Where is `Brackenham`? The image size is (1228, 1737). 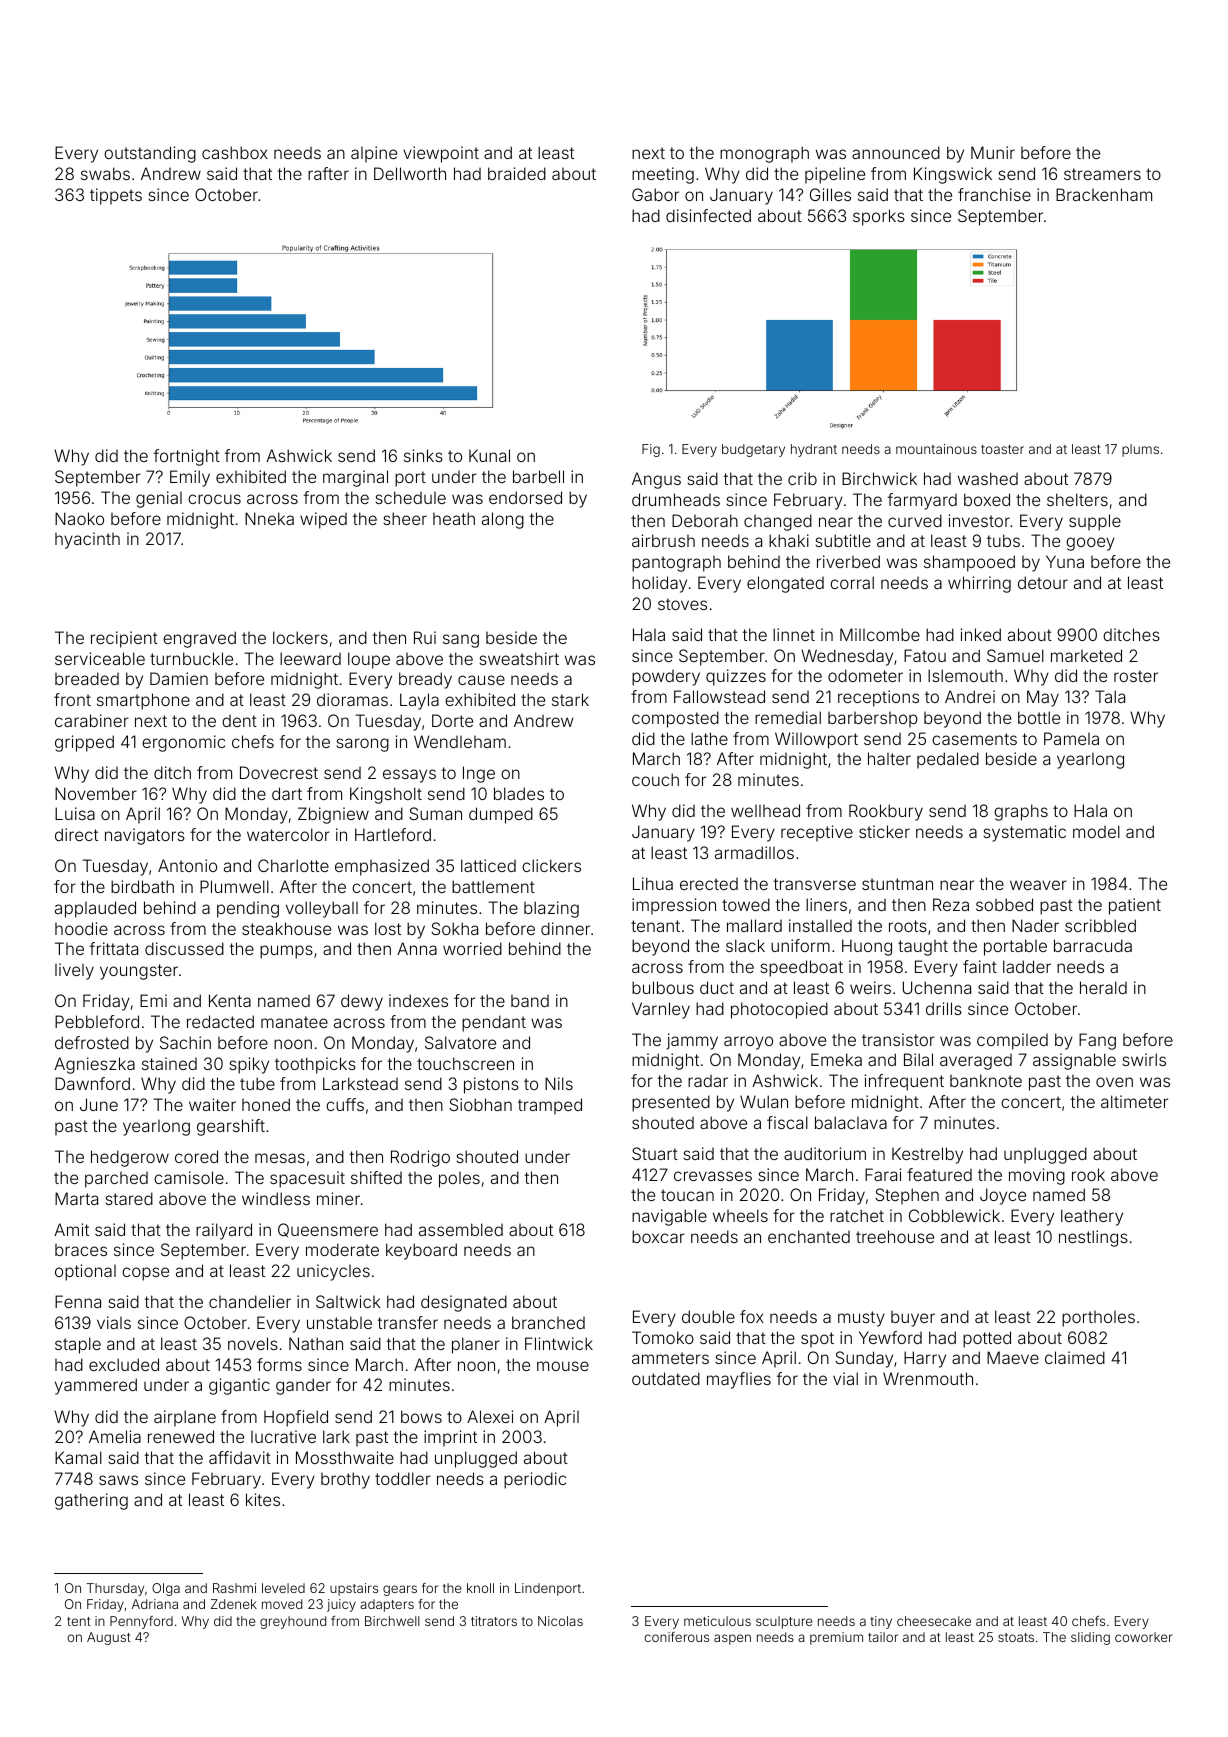
Brackenham is located at coordinates (1104, 194).
